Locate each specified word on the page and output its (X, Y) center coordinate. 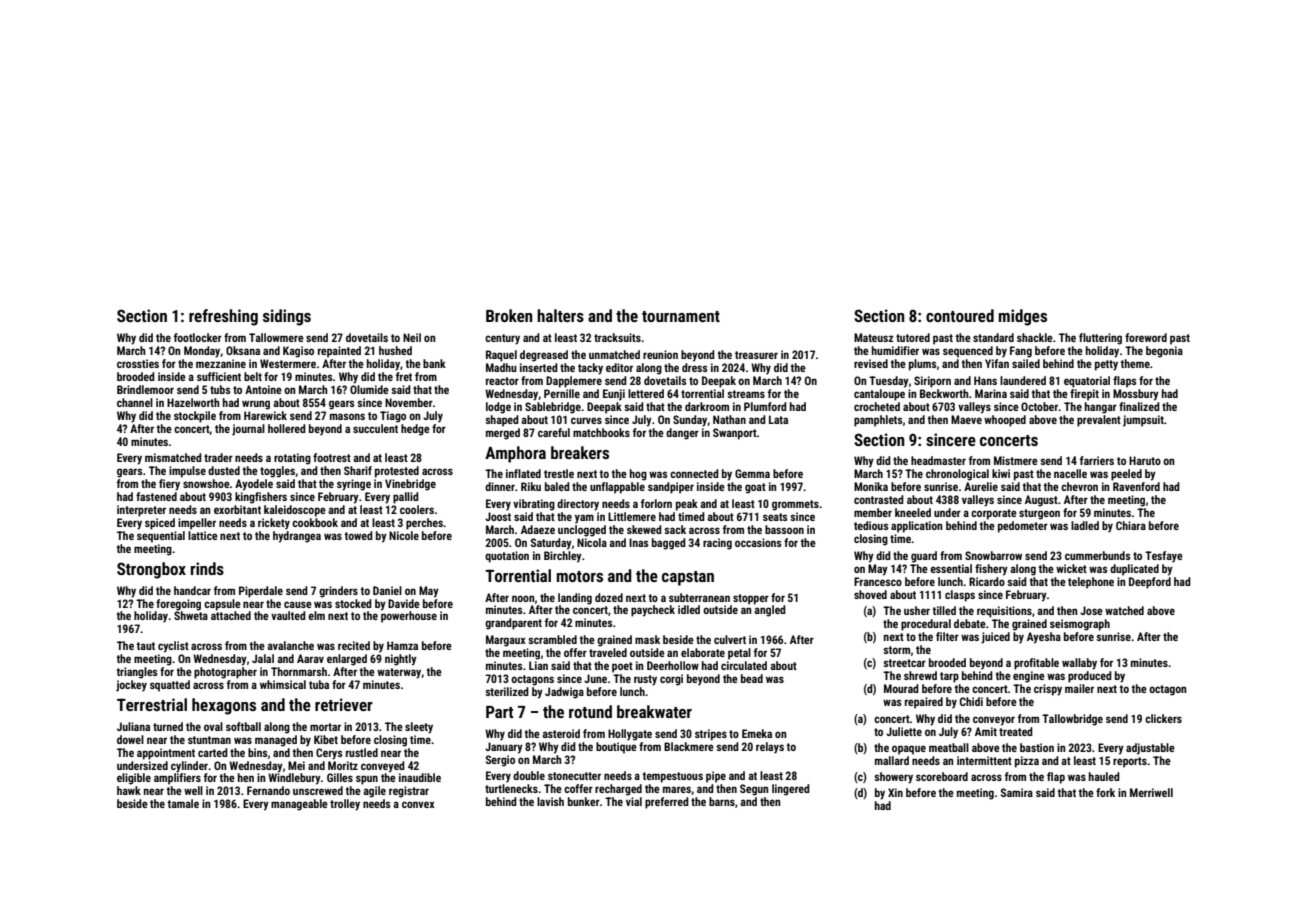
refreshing (223, 317)
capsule (222, 605)
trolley (345, 805)
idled (689, 609)
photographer (225, 673)
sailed (1026, 363)
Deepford (1150, 583)
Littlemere (632, 516)
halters (560, 315)
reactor (502, 381)
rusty (645, 680)
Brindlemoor (145, 389)
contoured (960, 315)
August (1041, 501)
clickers (1163, 718)
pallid (406, 498)
